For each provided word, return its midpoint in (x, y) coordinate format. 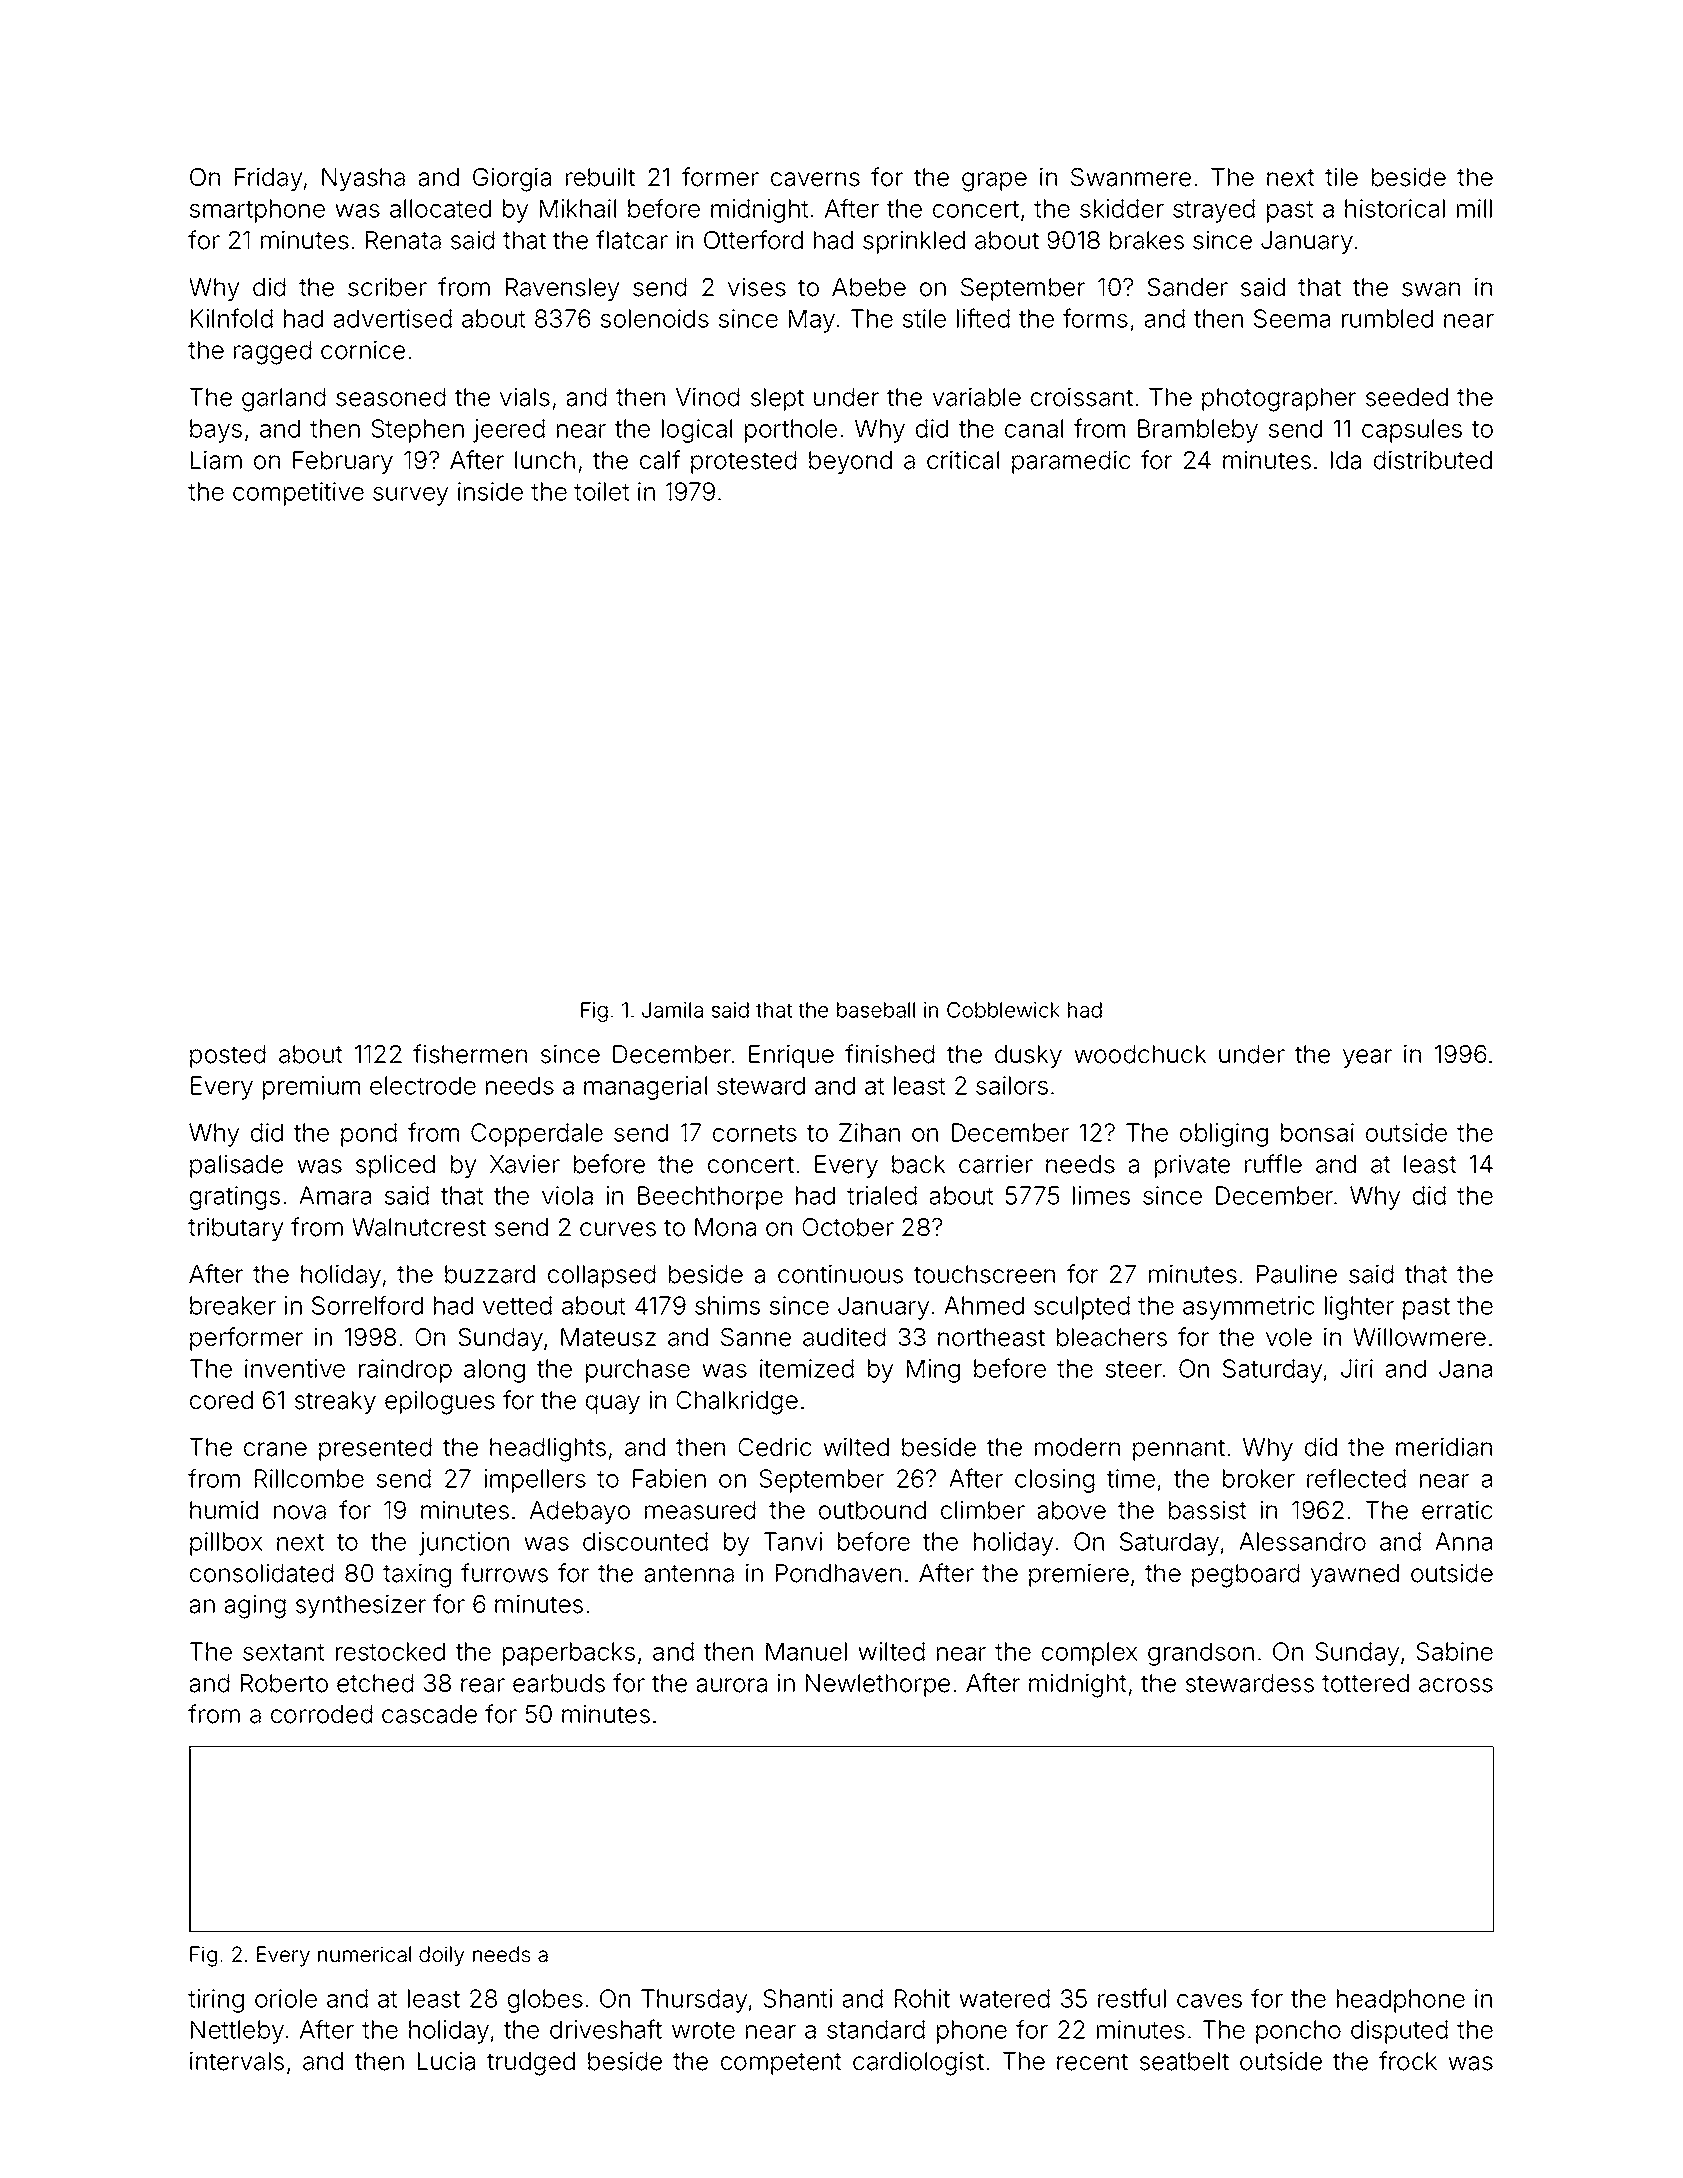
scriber (387, 287)
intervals (237, 2061)
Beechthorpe (710, 1198)
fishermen (470, 1054)
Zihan (869, 1132)
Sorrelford (367, 1305)
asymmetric (1249, 1308)
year (1367, 1058)
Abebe (869, 287)
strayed (1214, 211)
